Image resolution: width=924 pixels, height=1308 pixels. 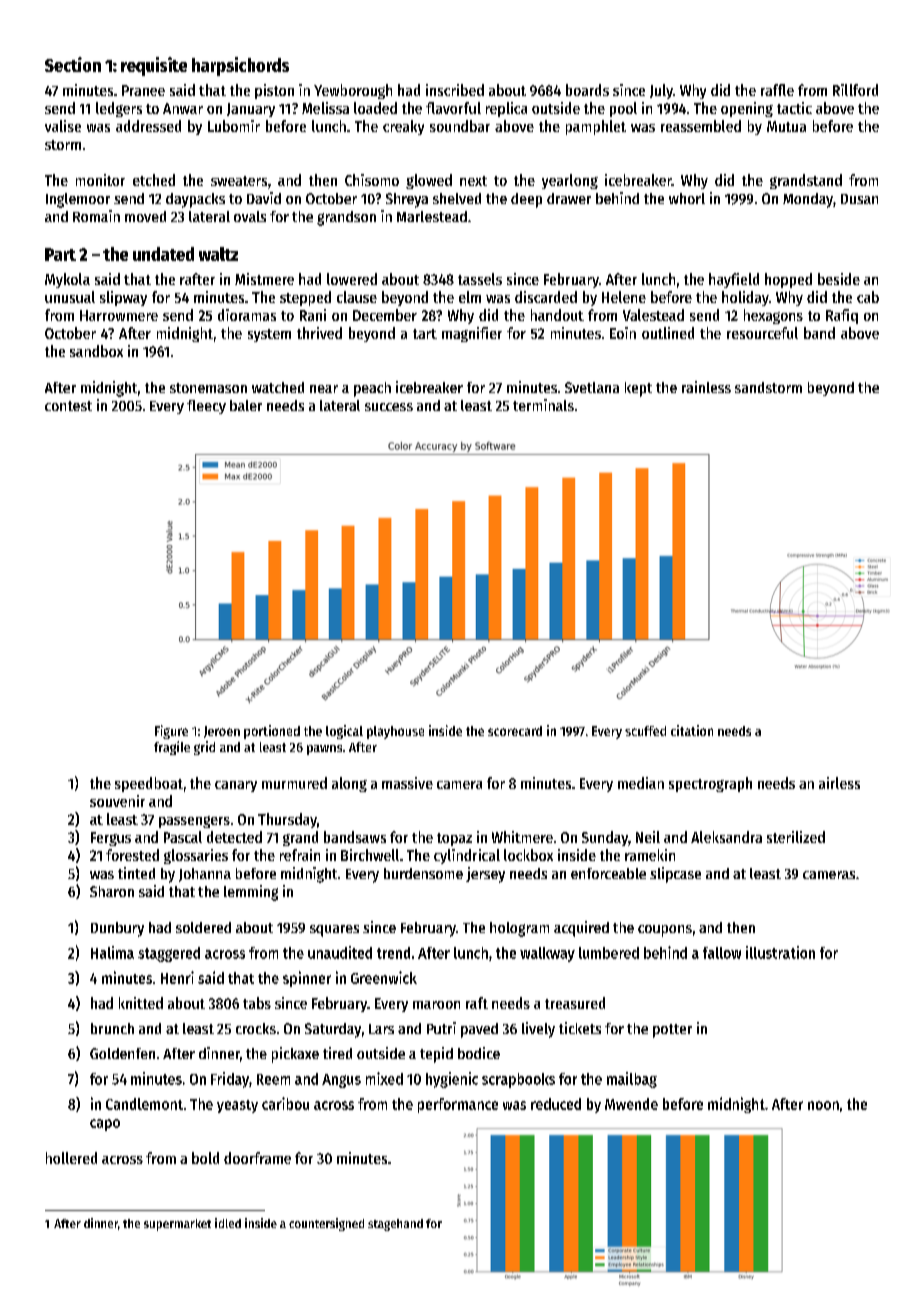 What do you see at coordinates (632, 1080) in the screenshot?
I see `mailbag` at bounding box center [632, 1080].
